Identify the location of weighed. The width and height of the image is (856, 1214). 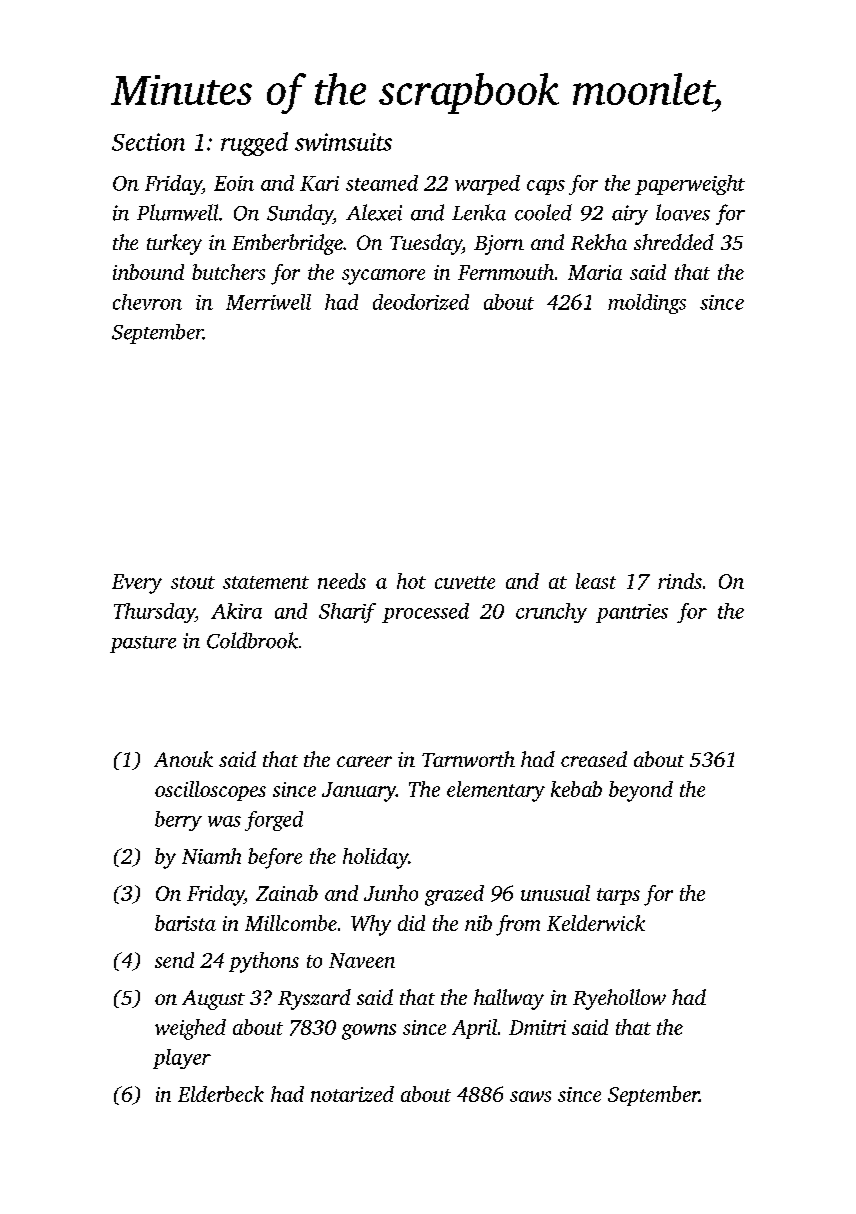
(190, 1029).
